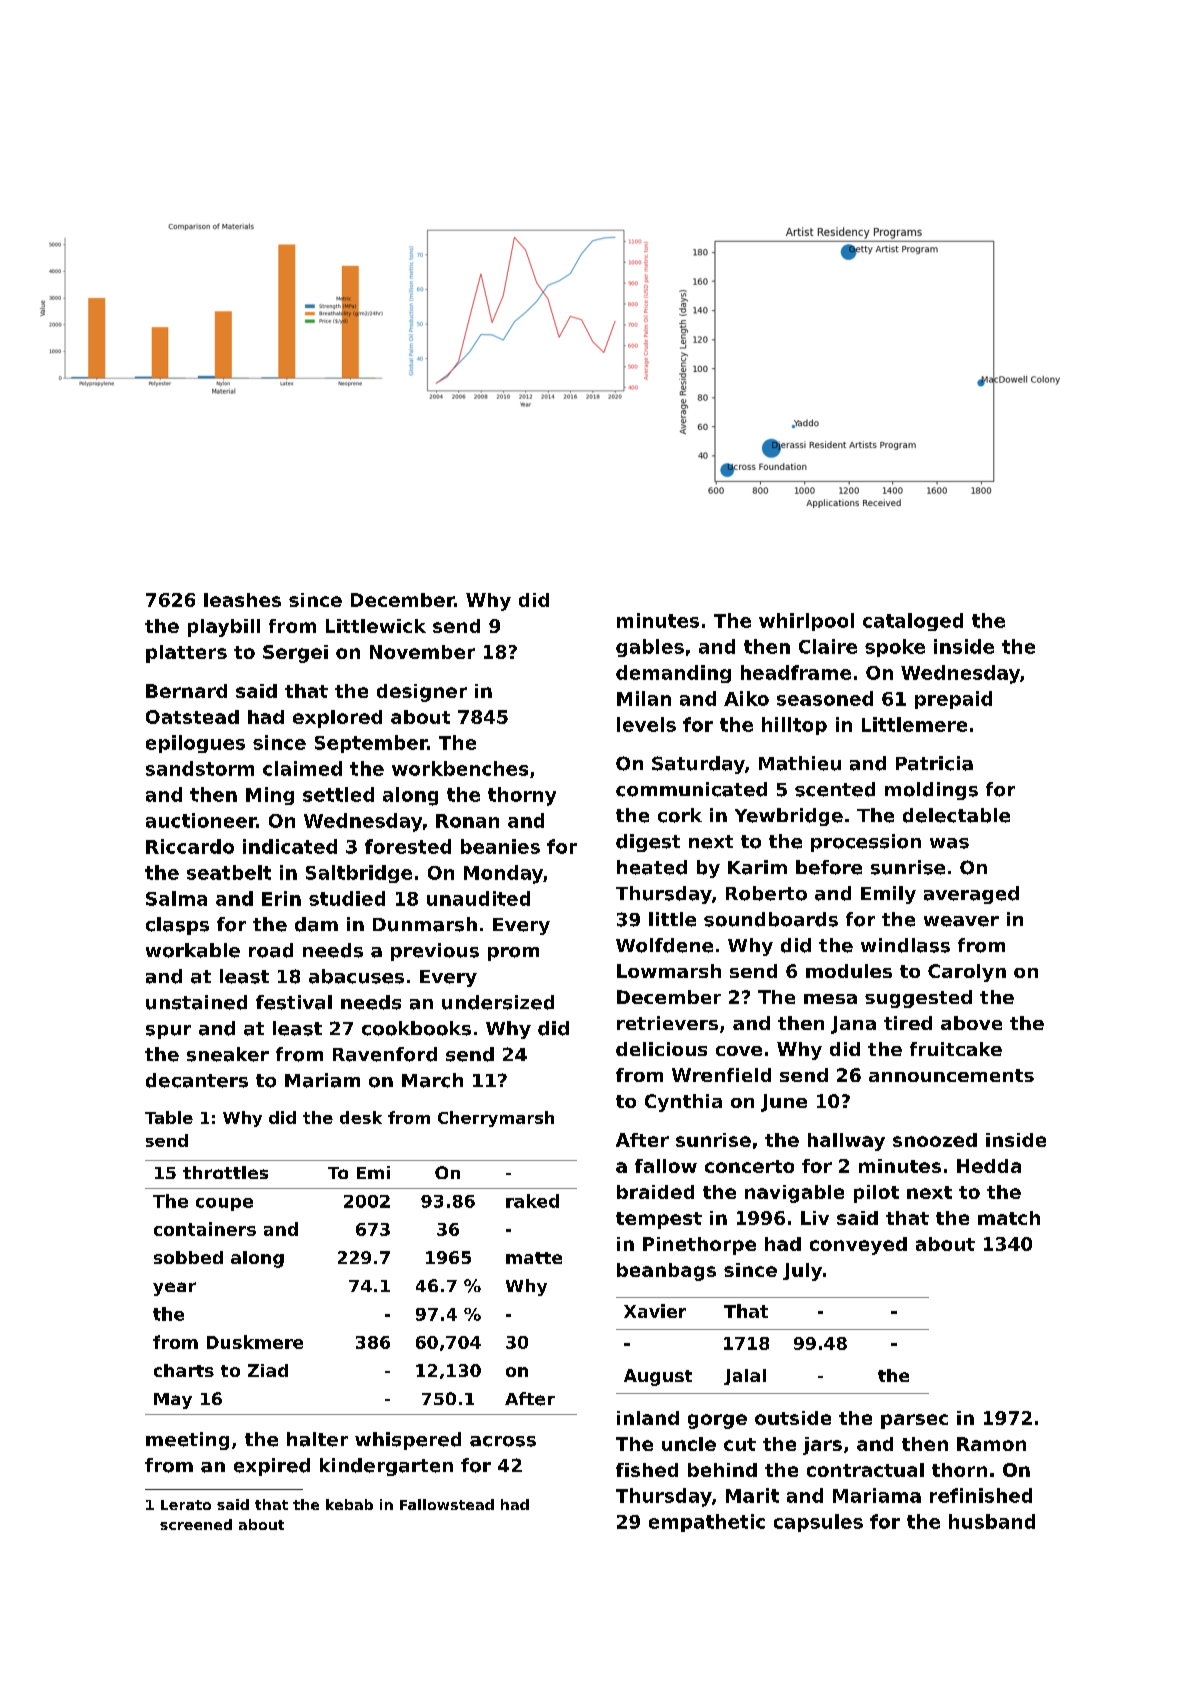  I want to click on communicated, so click(691, 789).
